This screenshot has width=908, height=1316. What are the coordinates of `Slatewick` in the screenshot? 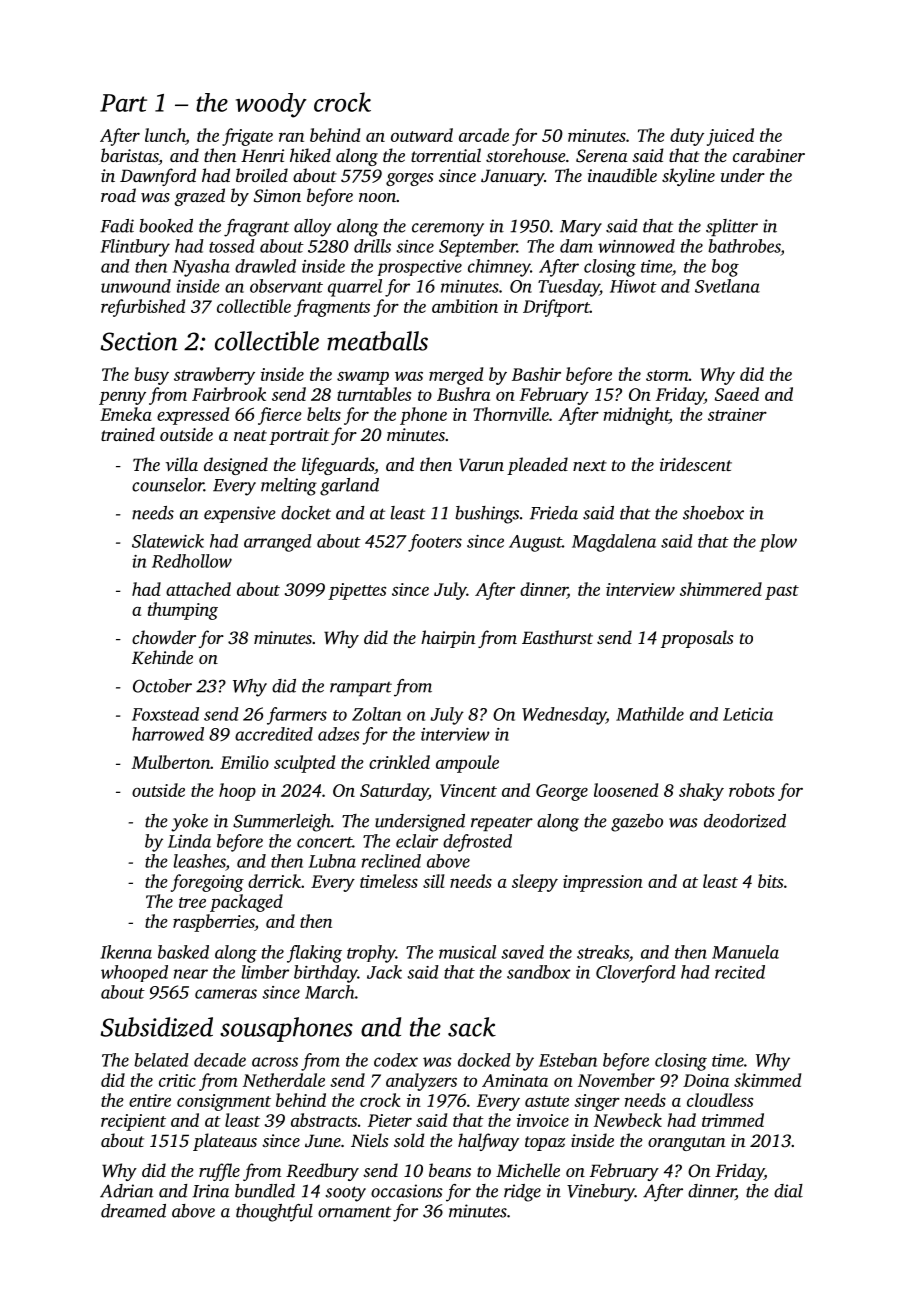 It's located at (168, 541).
